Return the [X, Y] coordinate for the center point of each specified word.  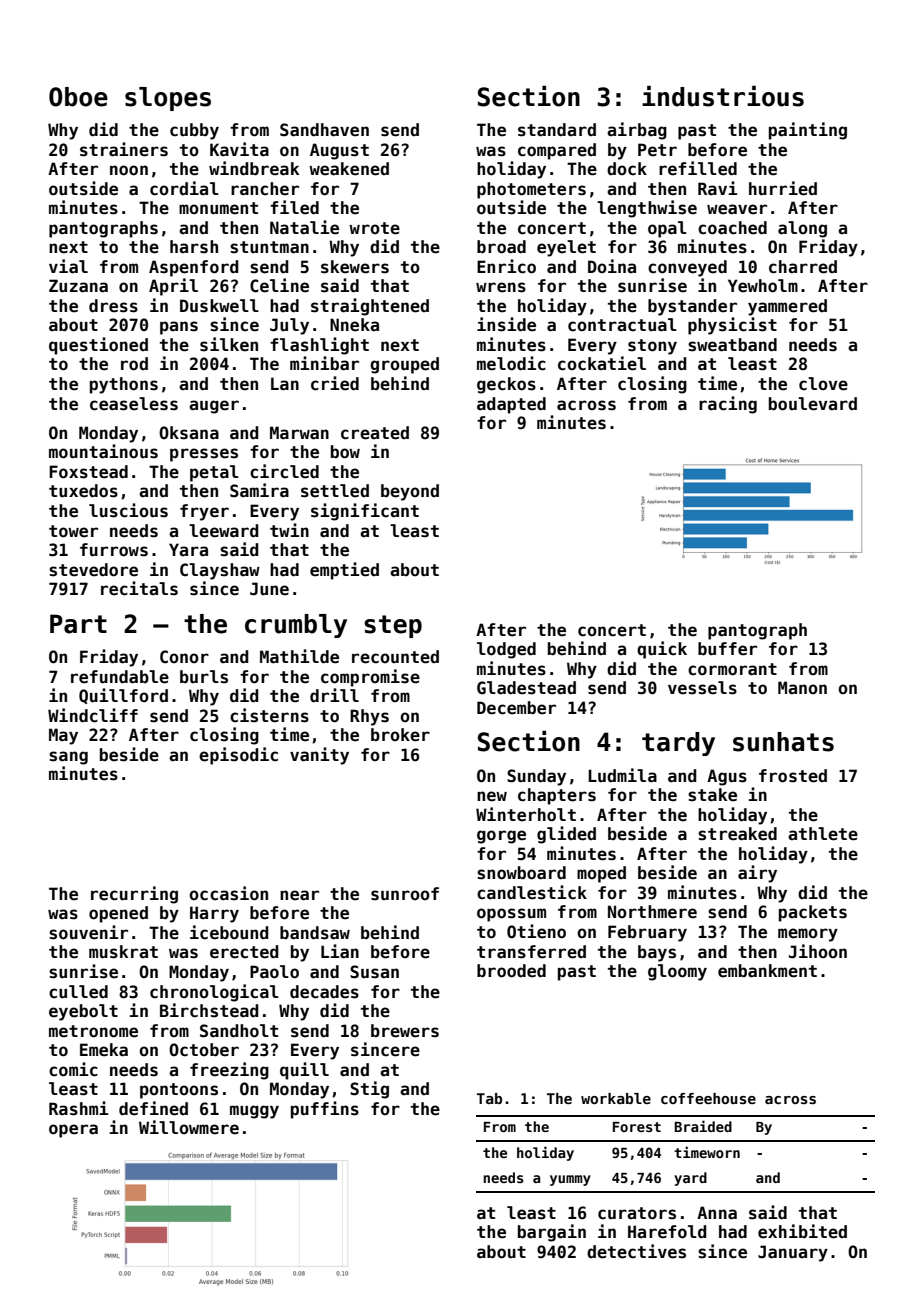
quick [662, 650]
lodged [506, 650]
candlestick [532, 892]
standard [557, 130]
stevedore [93, 570]
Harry [214, 914]
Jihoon [818, 951]
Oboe [78, 97]
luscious [128, 510]
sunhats [783, 742]
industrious [723, 96]
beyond [410, 492]
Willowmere [189, 1127]
